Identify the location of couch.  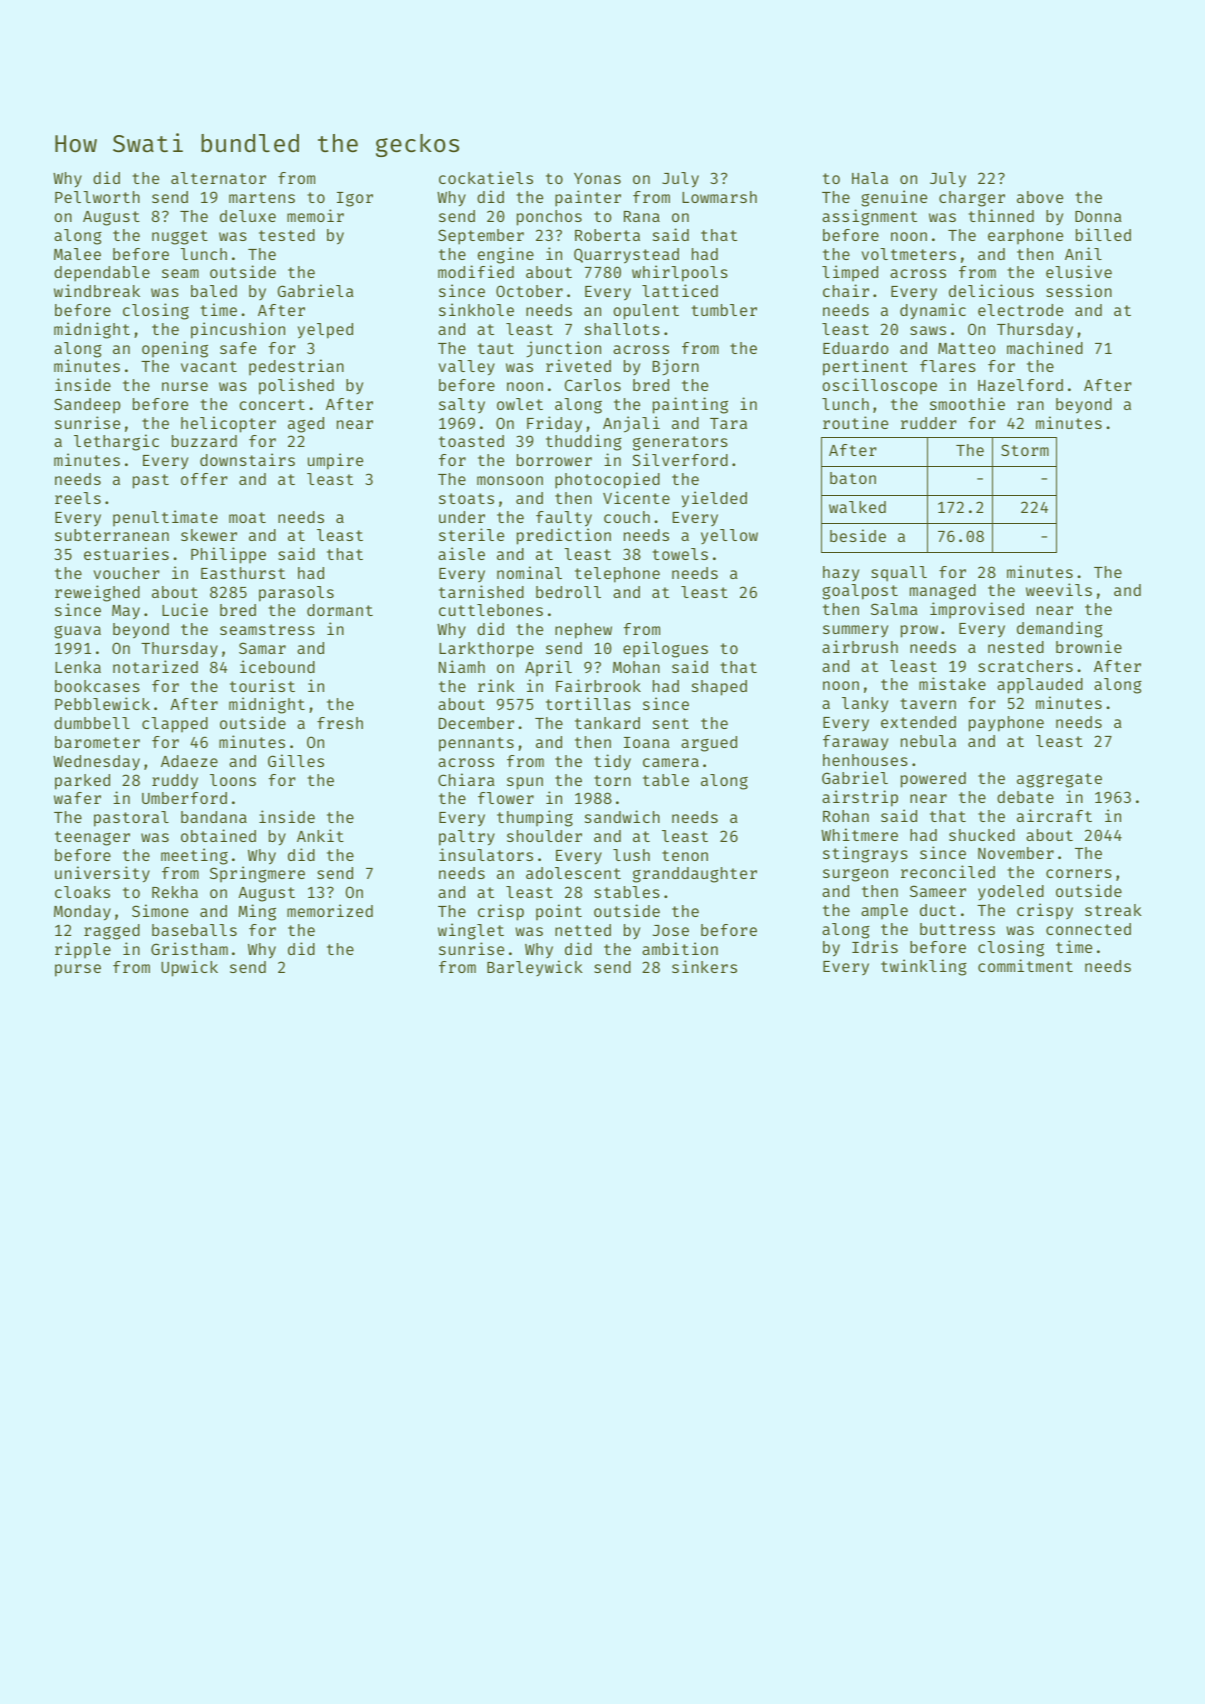
(627, 517).
